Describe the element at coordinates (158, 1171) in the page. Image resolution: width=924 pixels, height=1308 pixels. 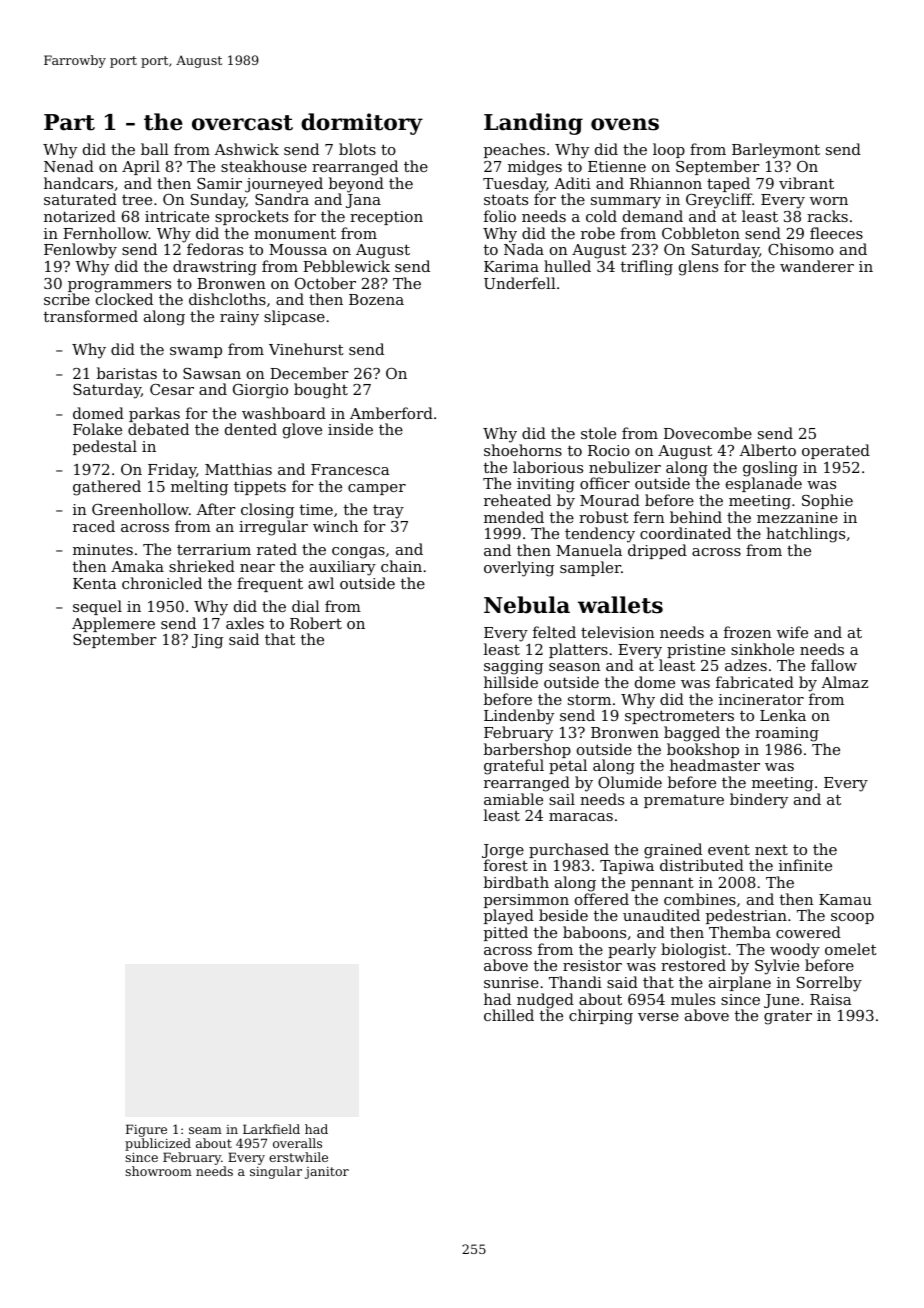
I see `showroom` at that location.
